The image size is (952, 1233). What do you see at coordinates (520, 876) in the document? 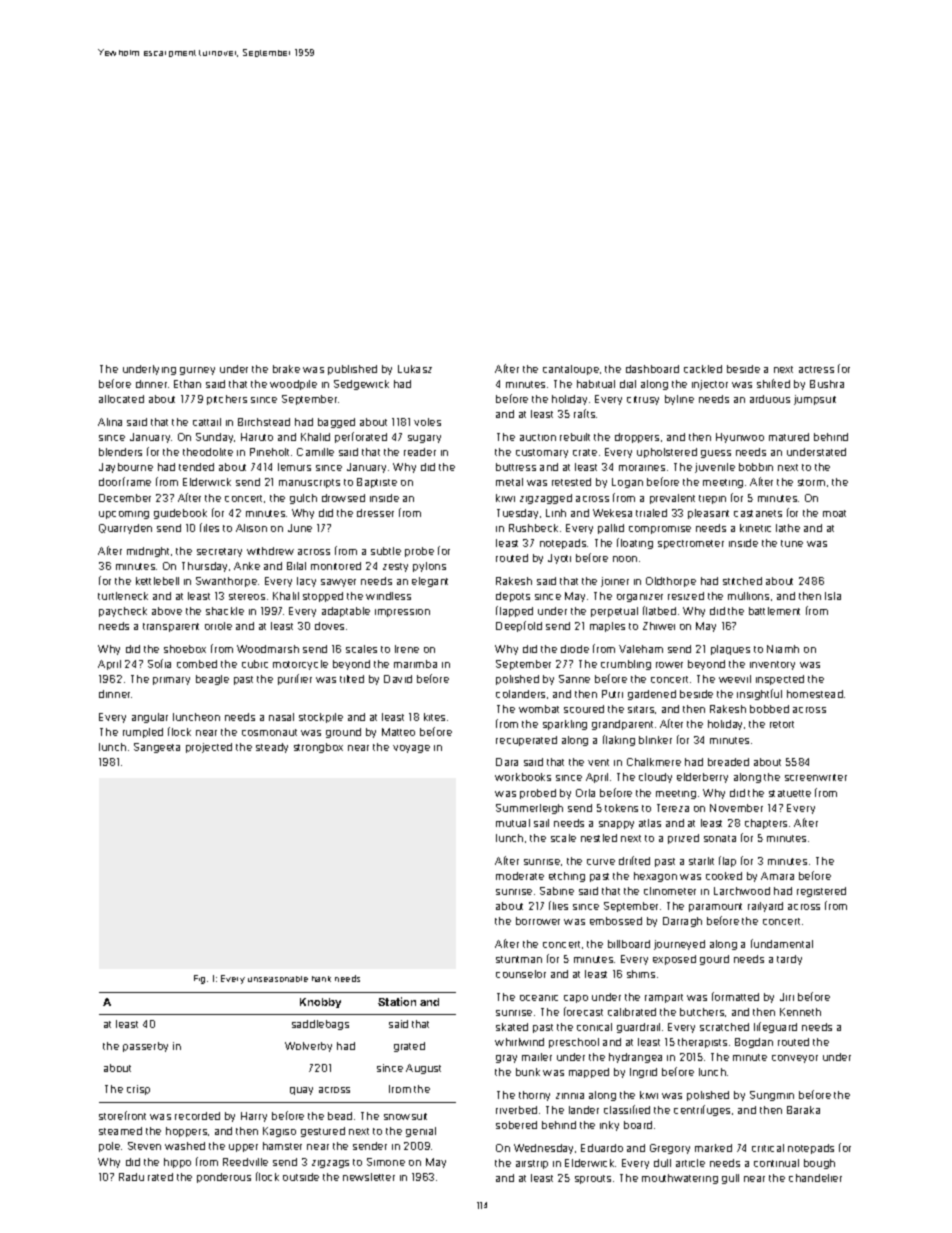
I see `moderate` at bounding box center [520, 876].
